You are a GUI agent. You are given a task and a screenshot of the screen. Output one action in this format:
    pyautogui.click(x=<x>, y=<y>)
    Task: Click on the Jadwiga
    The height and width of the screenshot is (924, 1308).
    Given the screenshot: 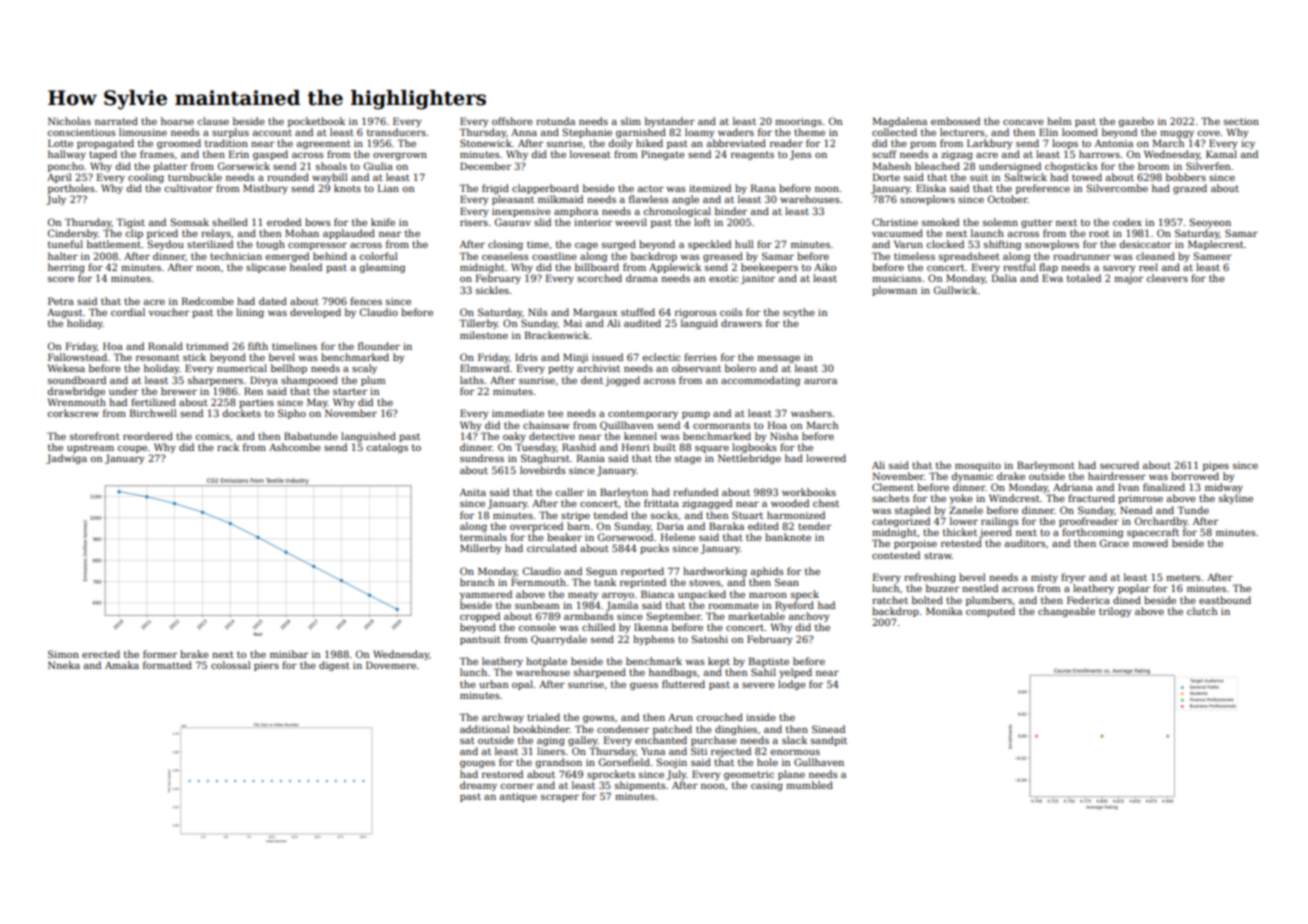 What is the action you would take?
    pyautogui.click(x=66, y=459)
